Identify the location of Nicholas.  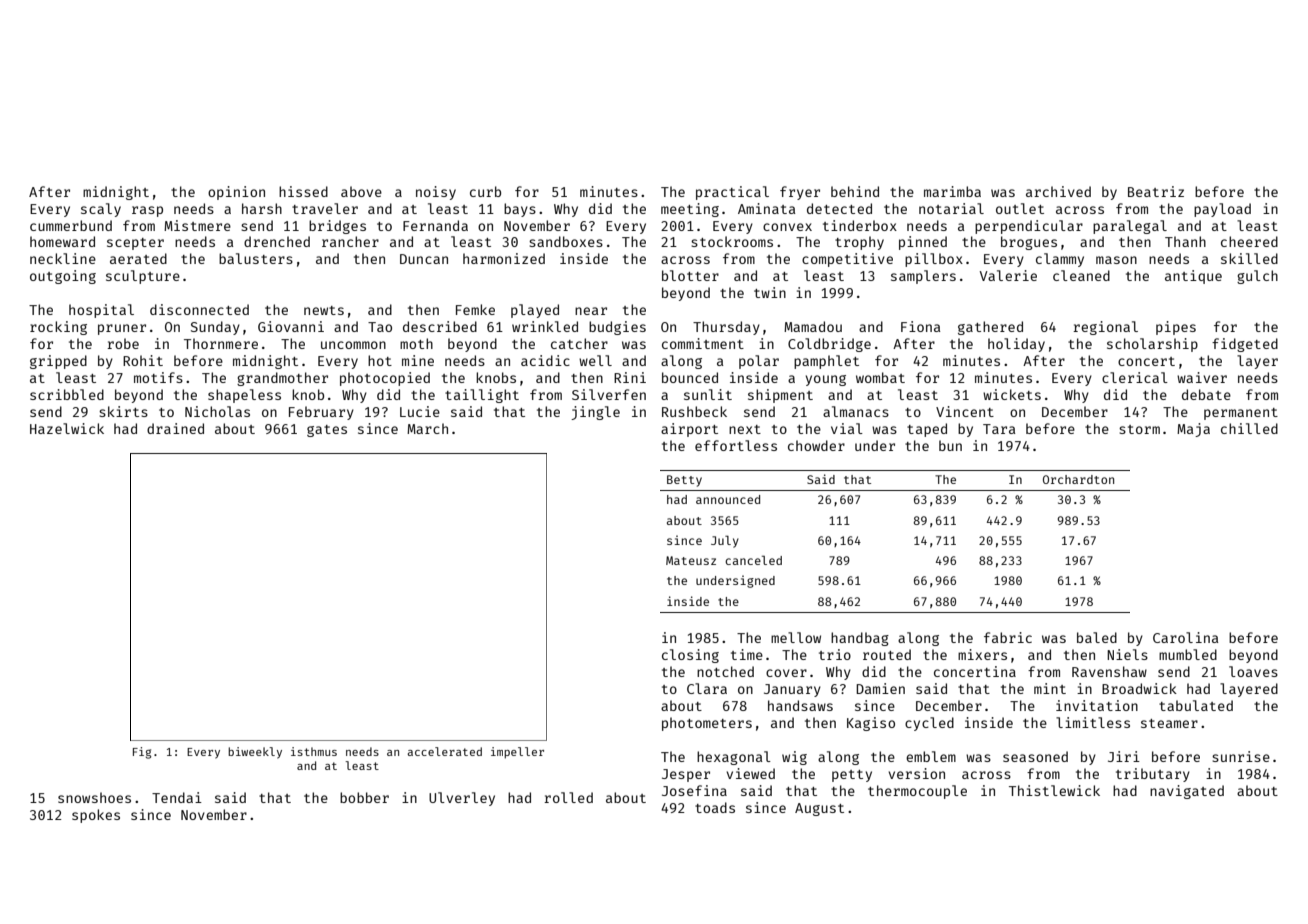
(217, 411).
